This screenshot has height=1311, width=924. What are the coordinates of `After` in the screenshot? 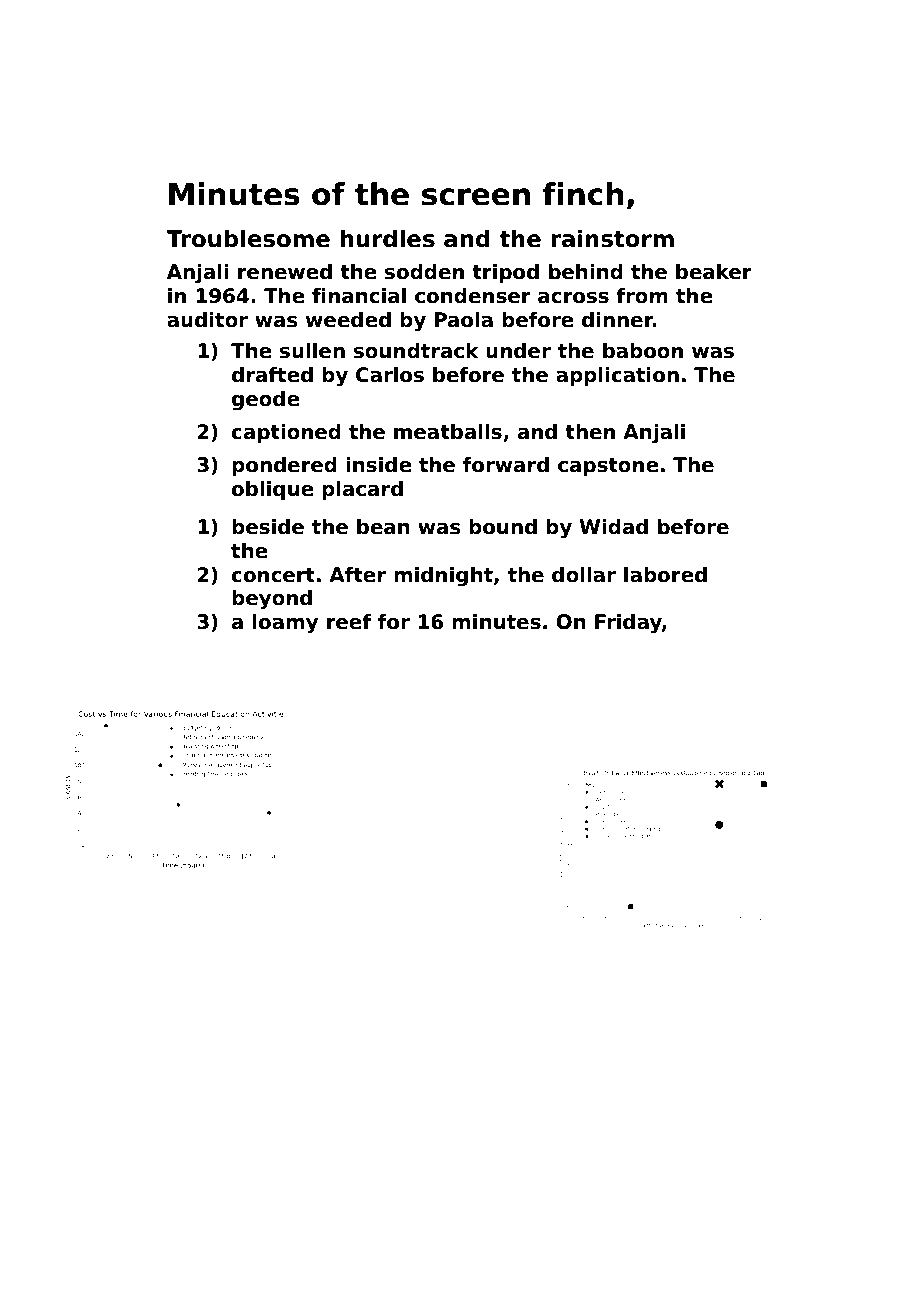 It's located at (357, 575).
